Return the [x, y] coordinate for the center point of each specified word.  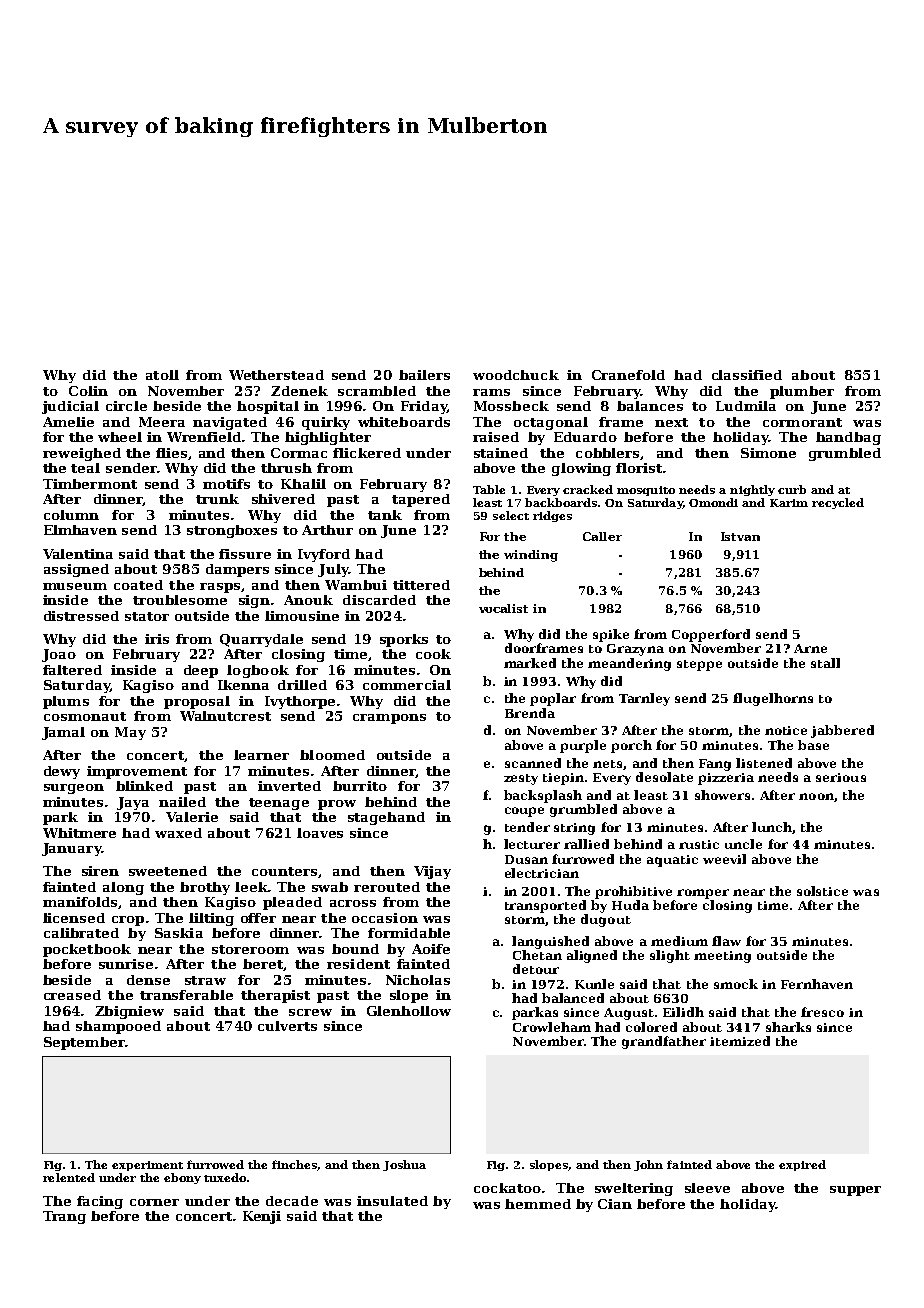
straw [205, 980]
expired [802, 1165]
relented [69, 1177]
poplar [553, 699]
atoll [162, 375]
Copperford [711, 635]
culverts [287, 1026]
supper [855, 1191]
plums [66, 702]
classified [747, 375]
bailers [424, 375]
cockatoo [507, 1188]
